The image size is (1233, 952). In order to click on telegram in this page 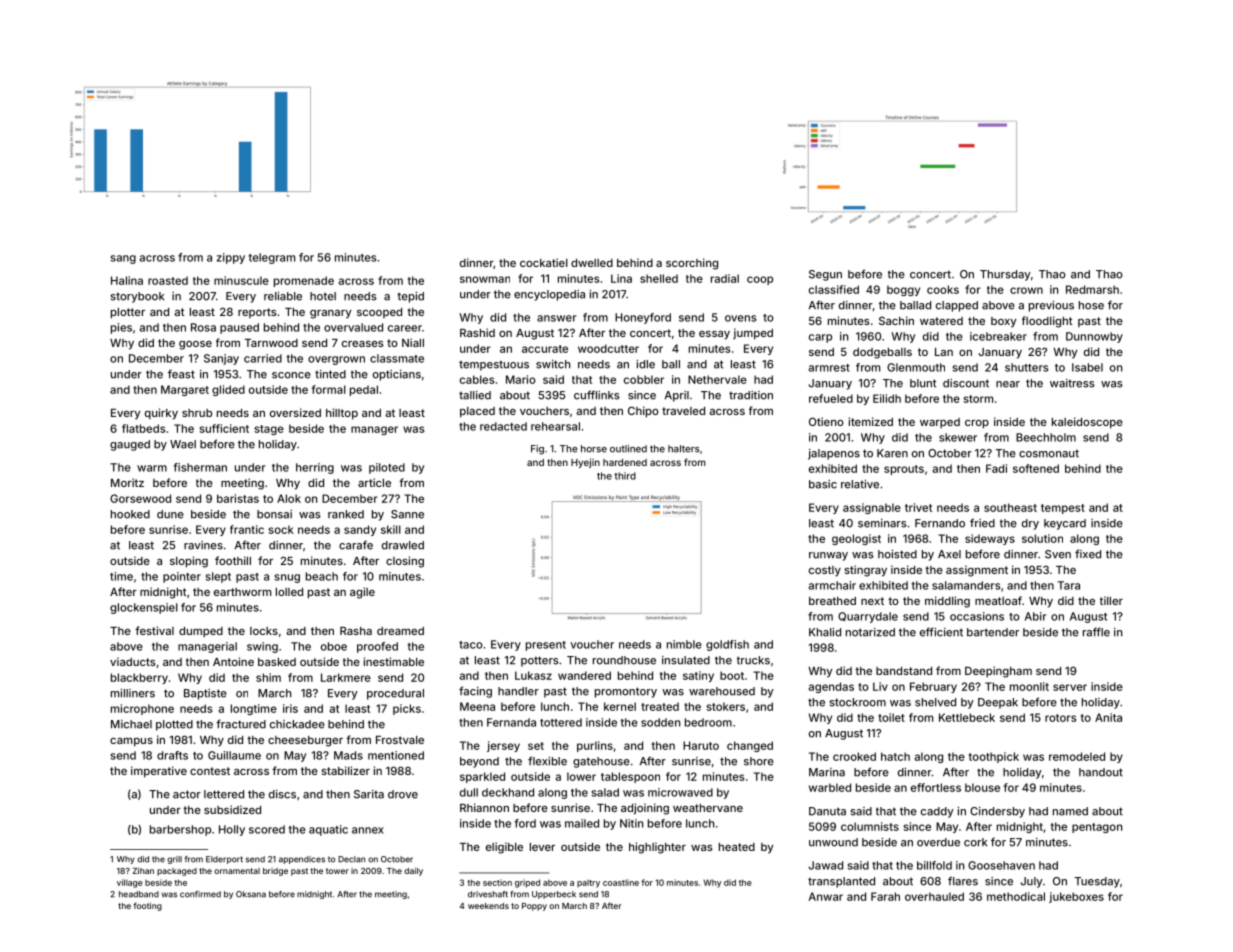, I will do `click(271, 258)`.
